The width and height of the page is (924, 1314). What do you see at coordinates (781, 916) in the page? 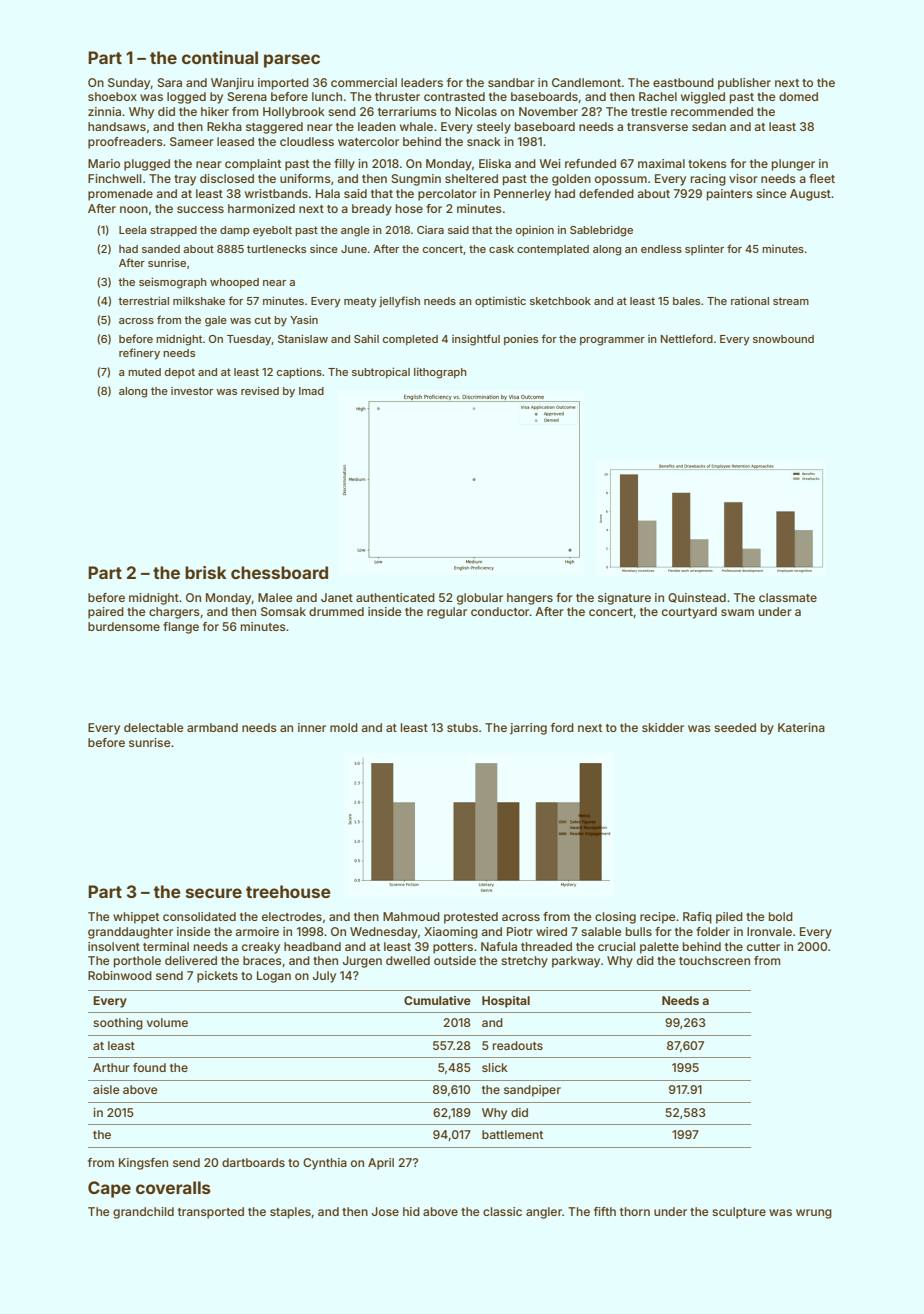
I see `bold` at bounding box center [781, 916].
